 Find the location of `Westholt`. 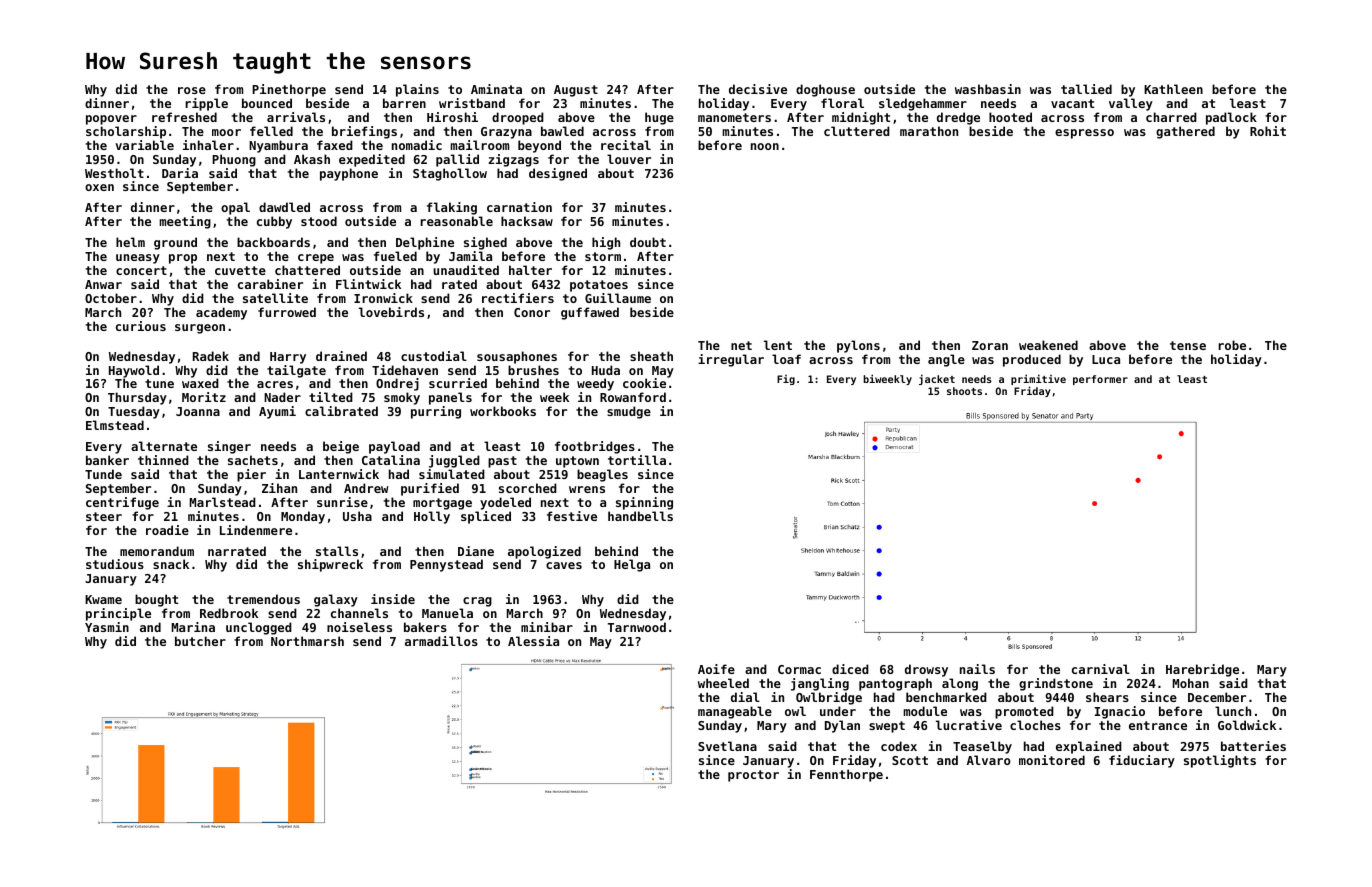

Westholt is located at coordinates (114, 173).
